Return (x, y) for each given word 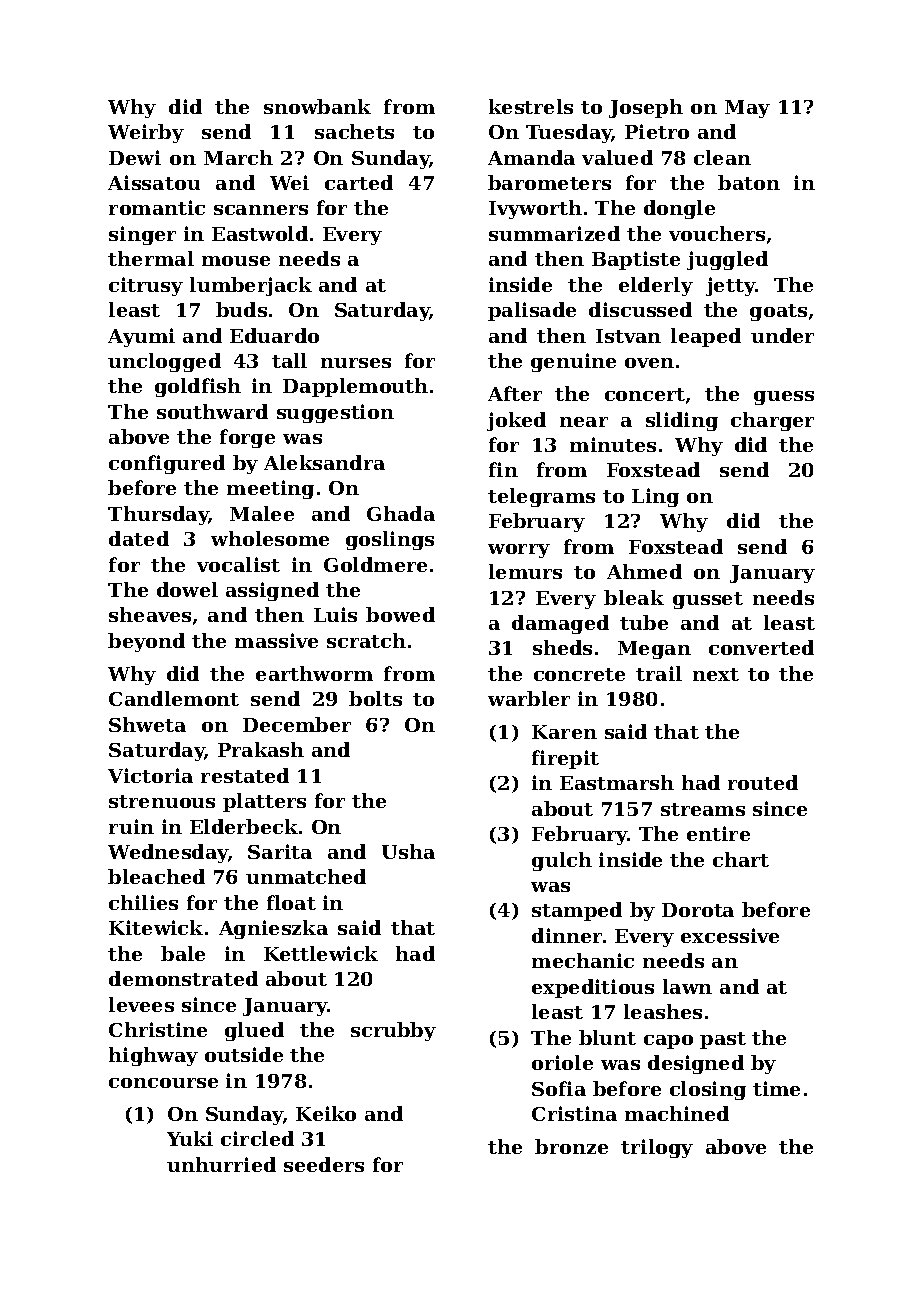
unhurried (221, 1164)
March (238, 157)
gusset (708, 600)
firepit (565, 759)
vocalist (238, 564)
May (747, 109)
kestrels (531, 106)
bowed (400, 614)
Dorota (698, 910)
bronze (571, 1146)
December (297, 724)
